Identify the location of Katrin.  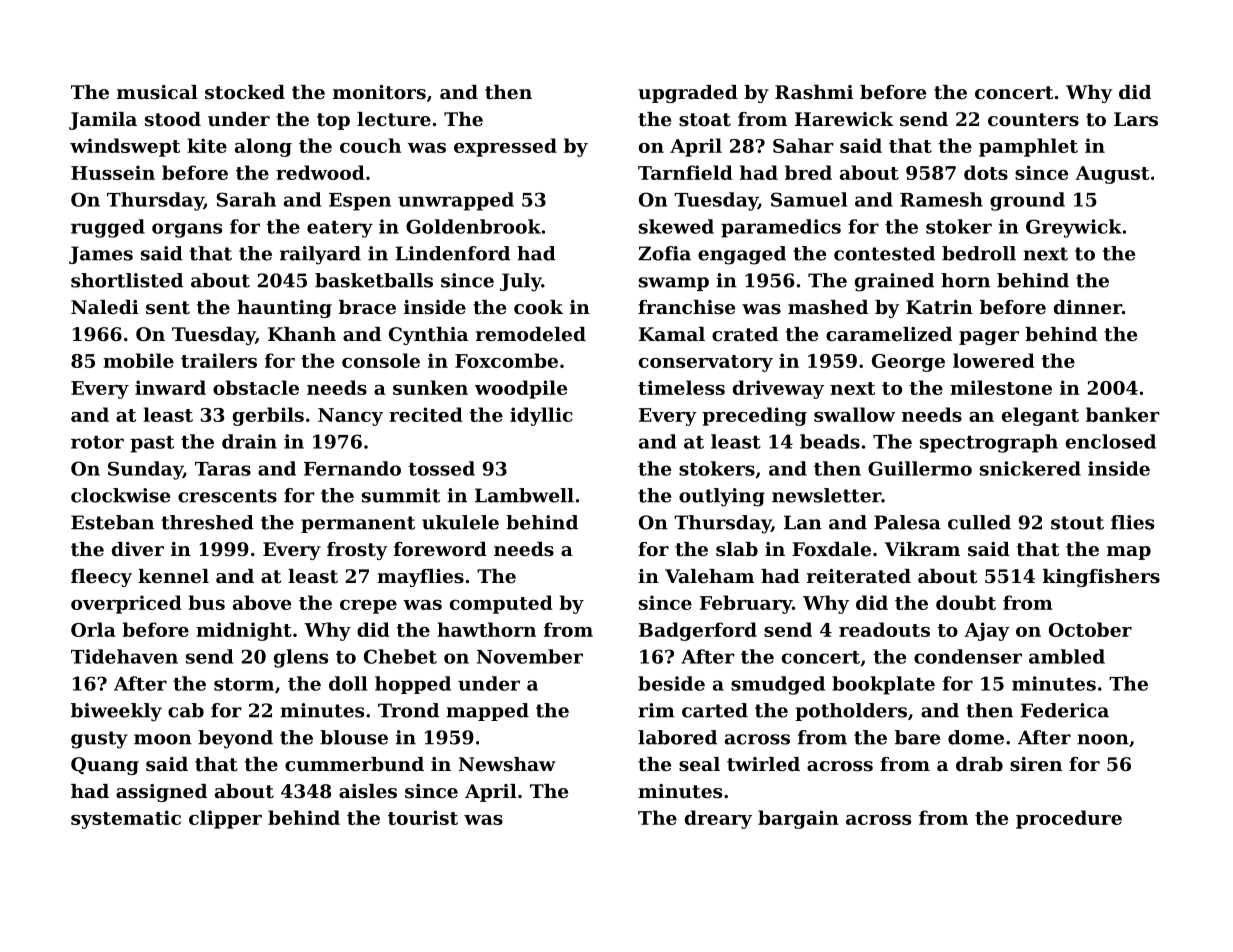
(939, 307).
